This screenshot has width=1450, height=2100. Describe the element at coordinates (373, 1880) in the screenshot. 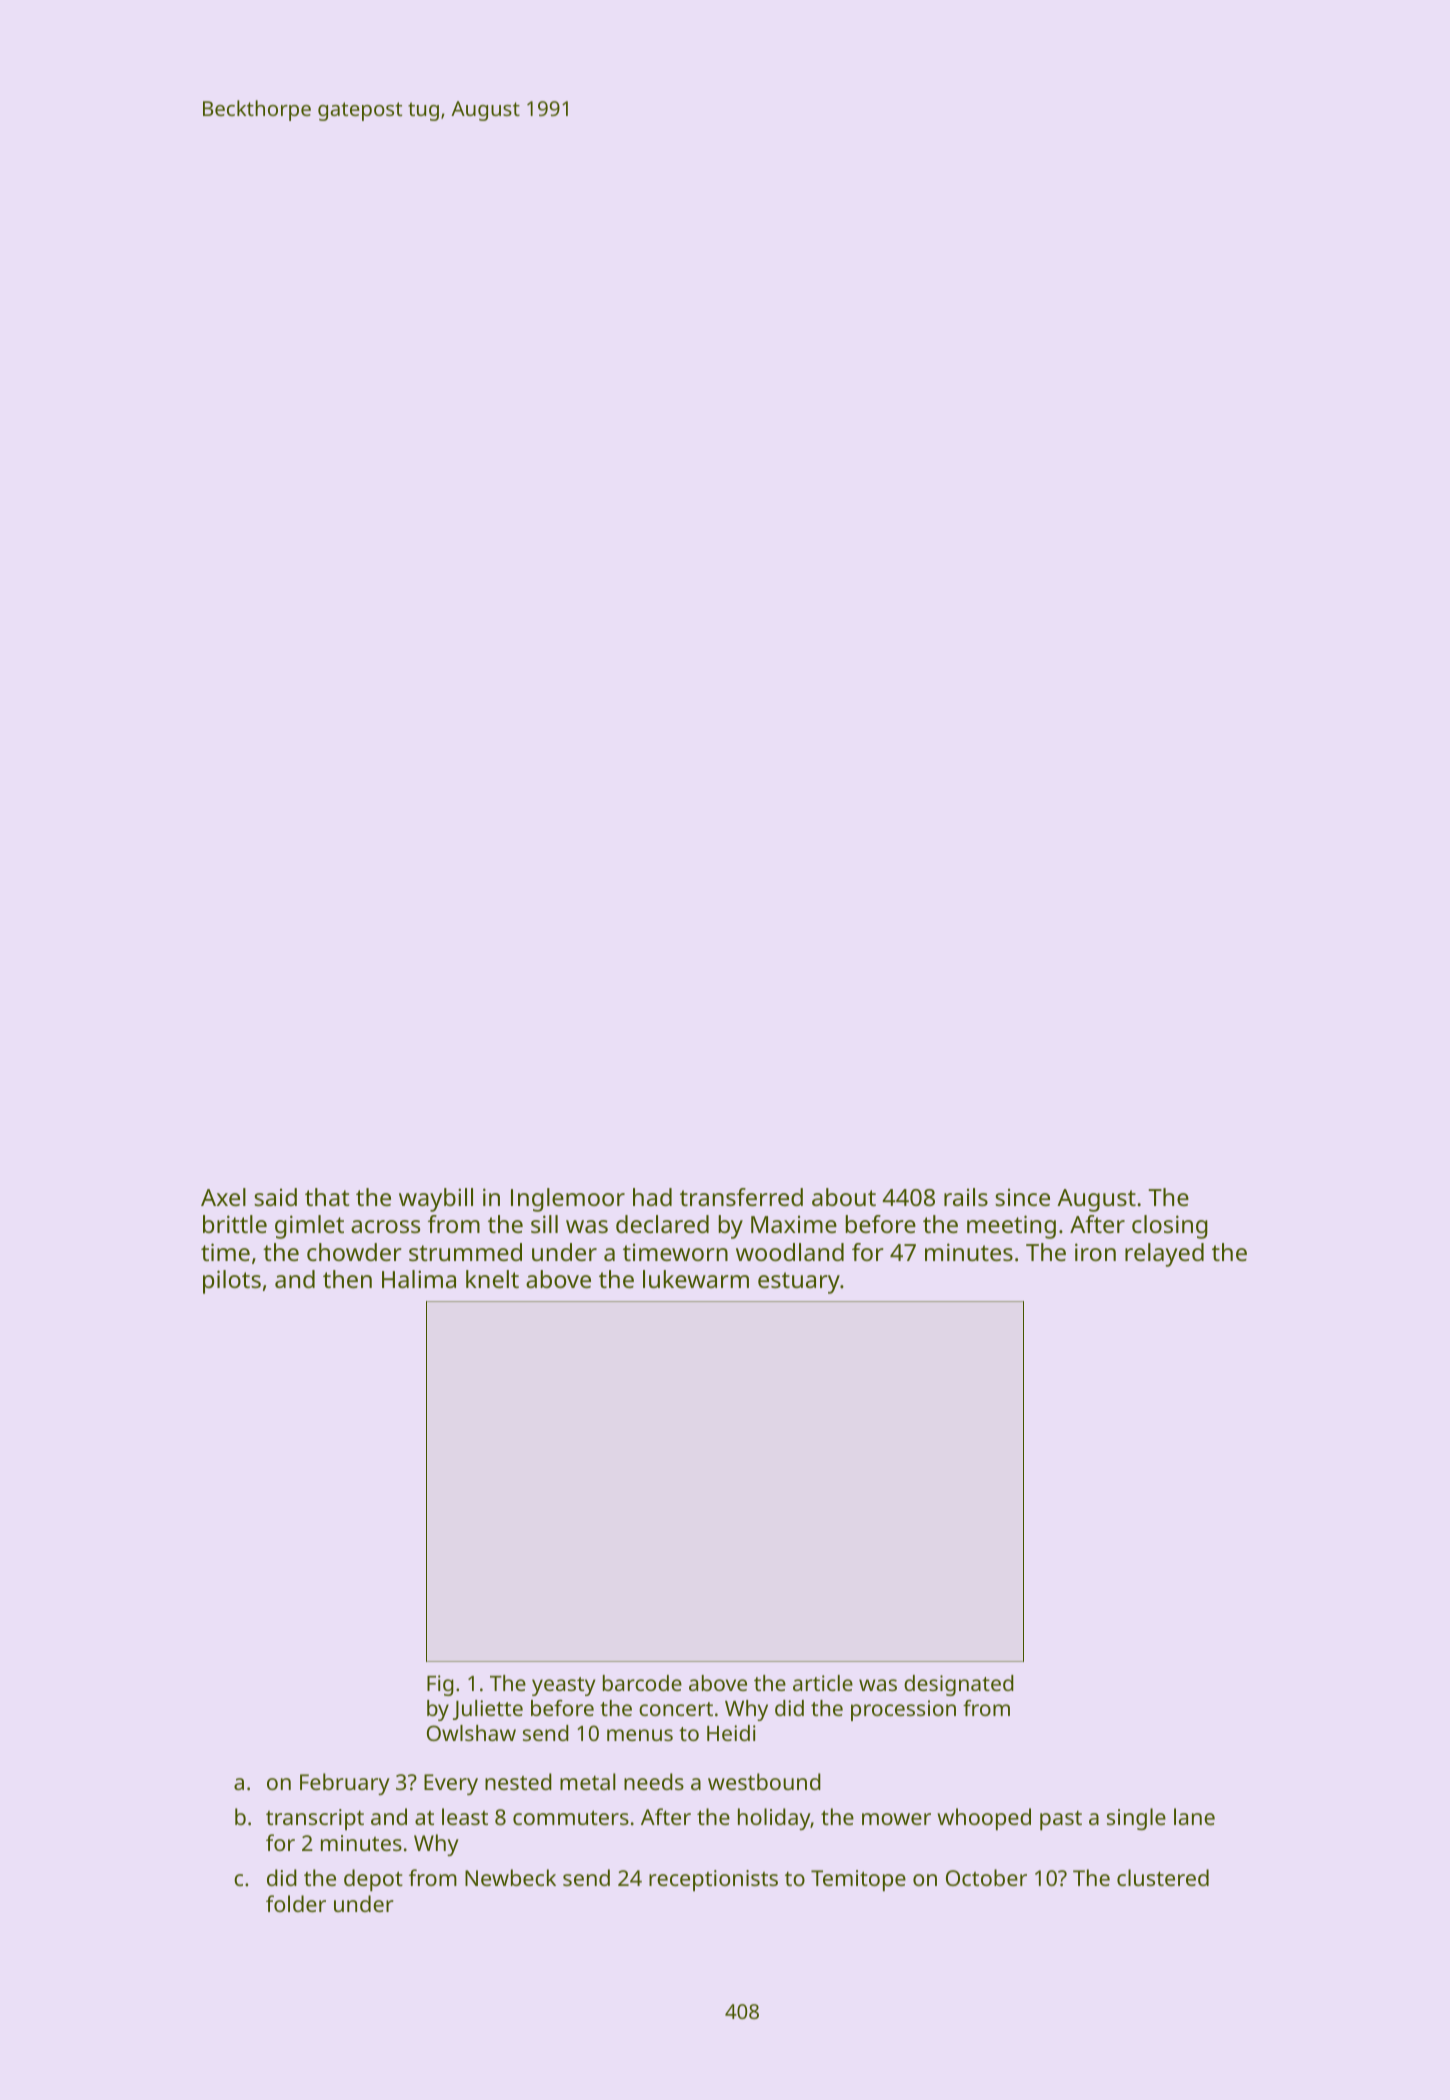

I see `depot` at that location.
